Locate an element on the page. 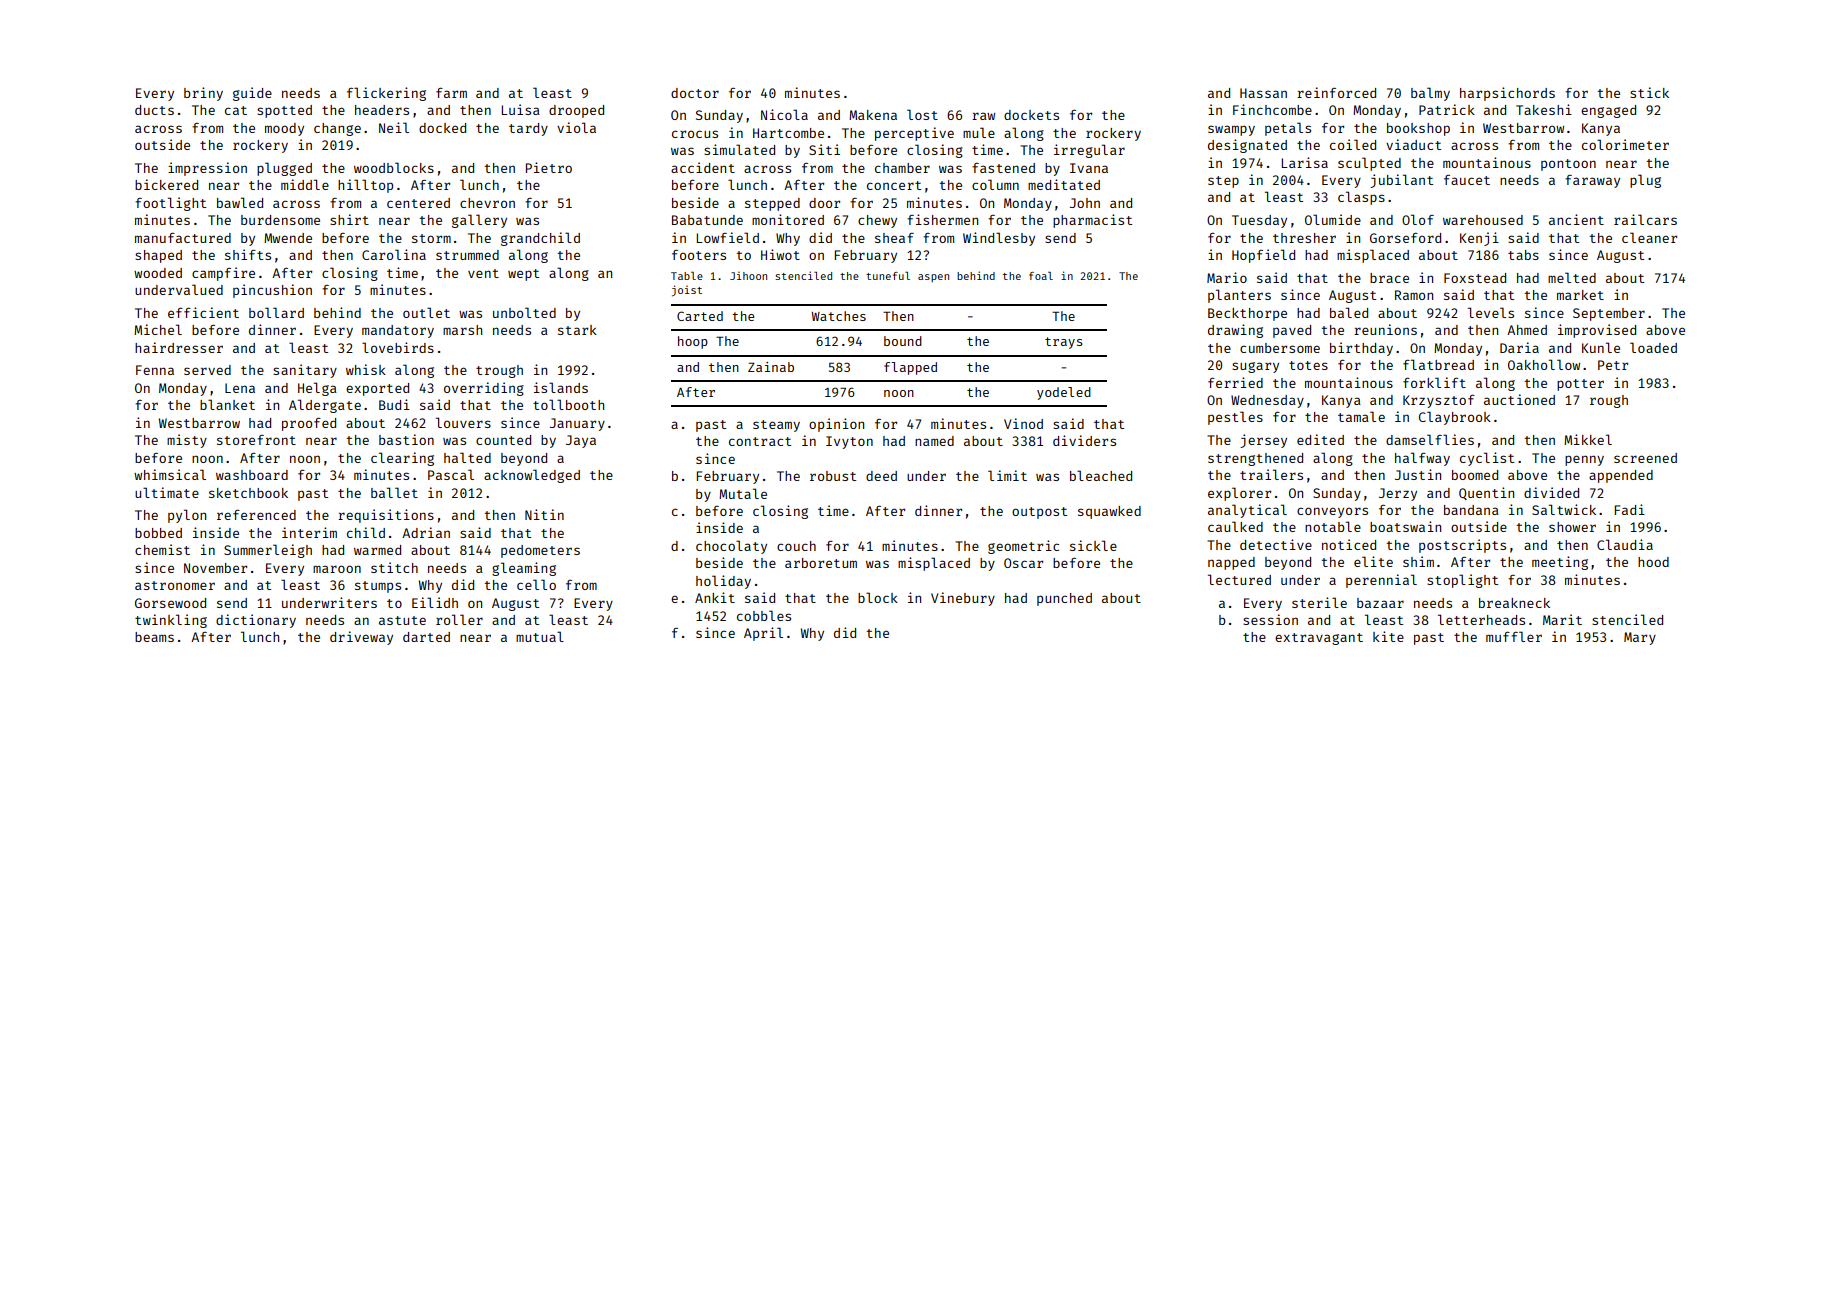  sugary is located at coordinates (1255, 367).
